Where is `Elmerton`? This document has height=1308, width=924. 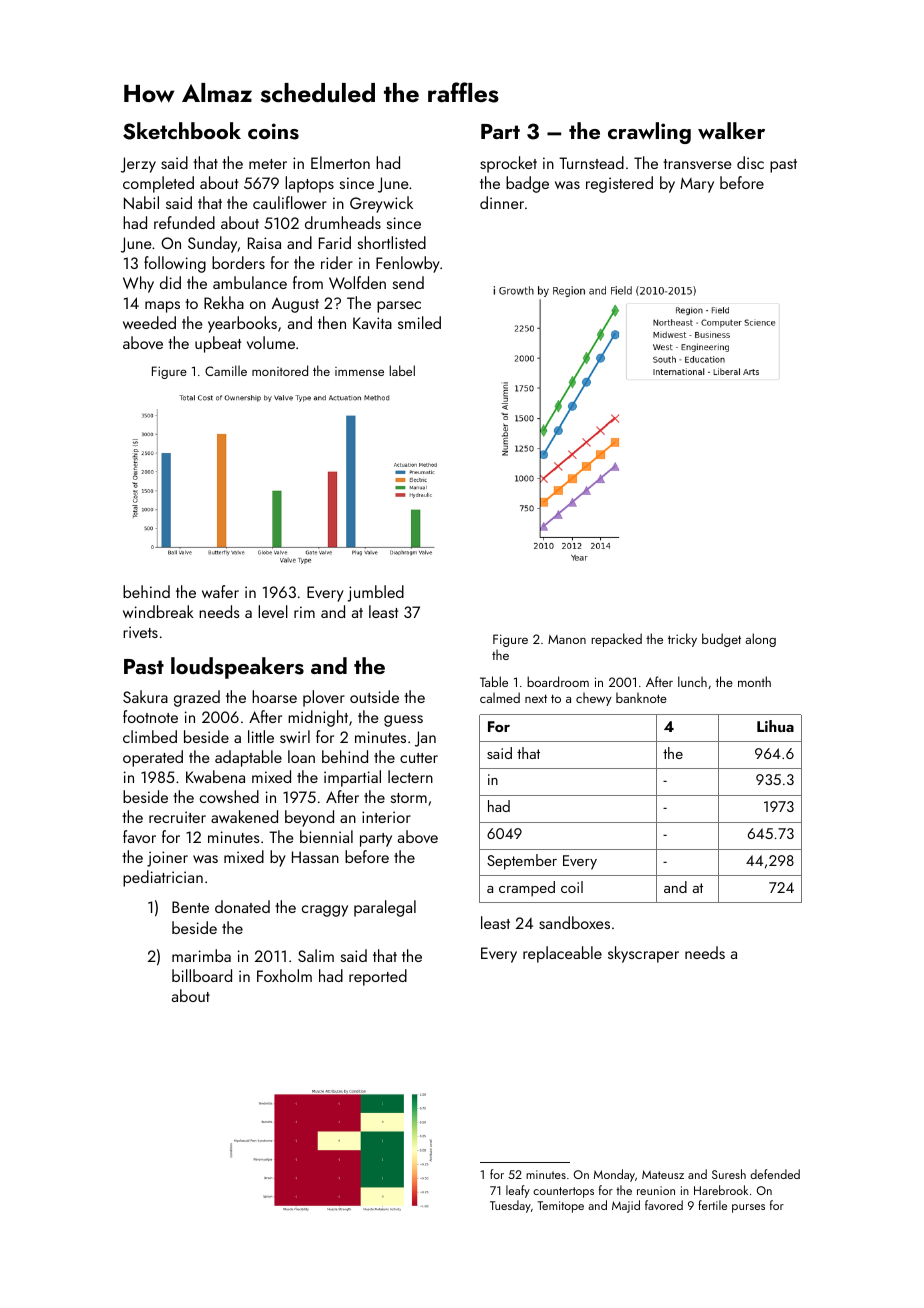 Elmerton is located at coordinates (340, 162).
